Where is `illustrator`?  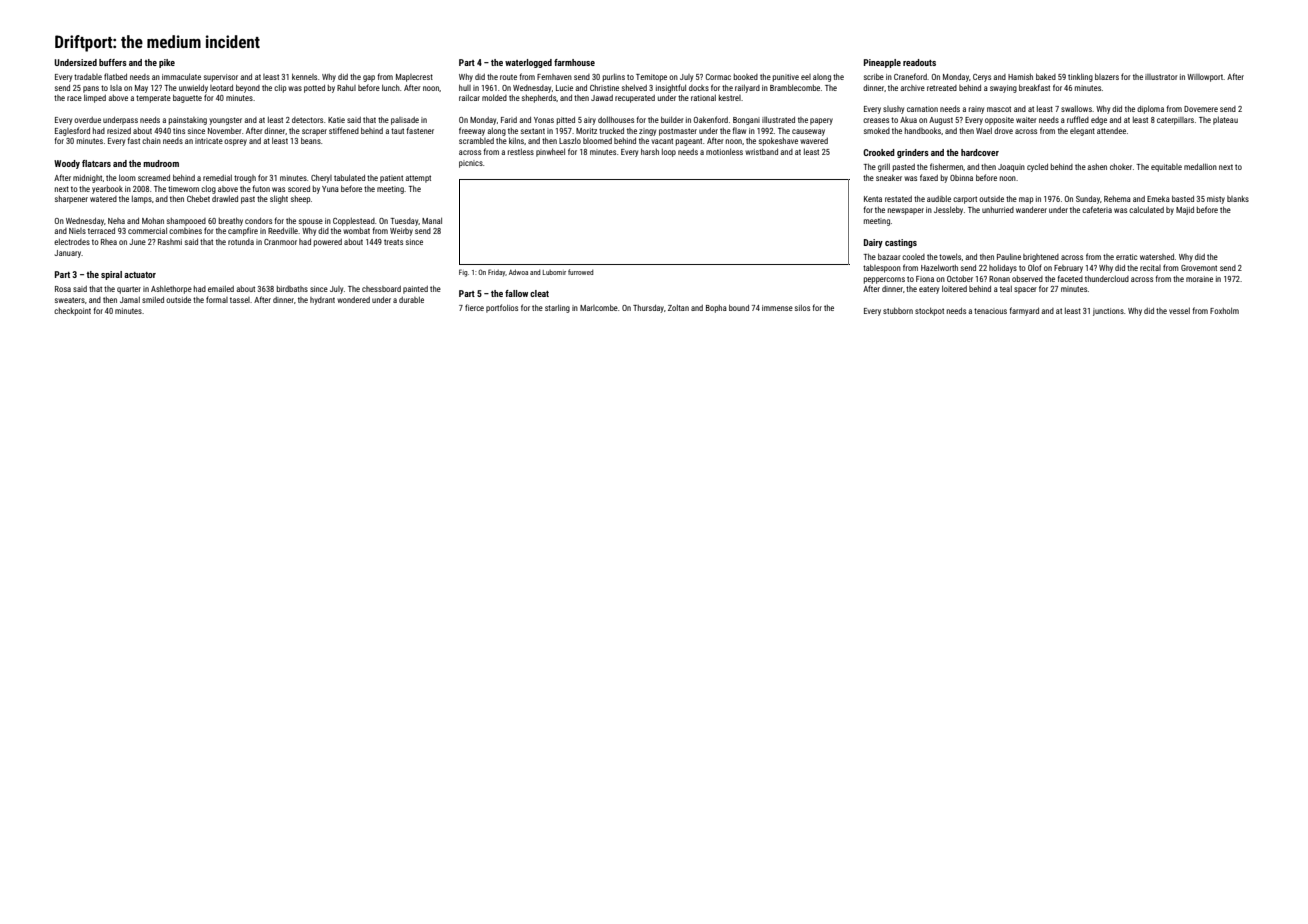
illustrator is located at coordinates (1161, 77).
